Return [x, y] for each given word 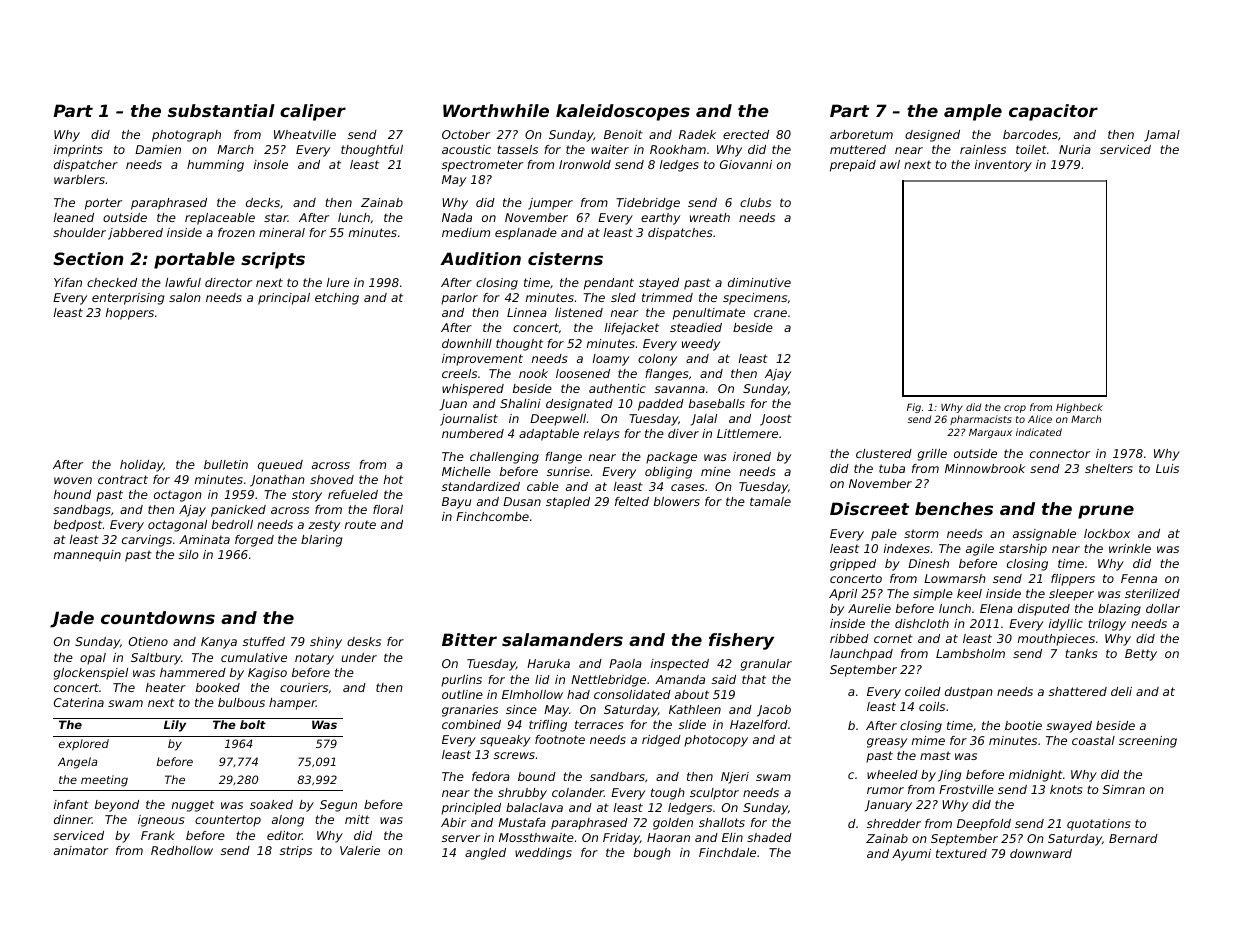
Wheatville [305, 134]
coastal [1093, 740]
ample [973, 112]
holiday [141, 466]
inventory [1003, 166]
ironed [752, 456]
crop [1015, 409]
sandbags [82, 511]
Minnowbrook [985, 468]
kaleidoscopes [623, 112]
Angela [77, 763]
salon [185, 297]
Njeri [735, 778]
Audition [480, 258]
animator [81, 850]
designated [579, 405]
